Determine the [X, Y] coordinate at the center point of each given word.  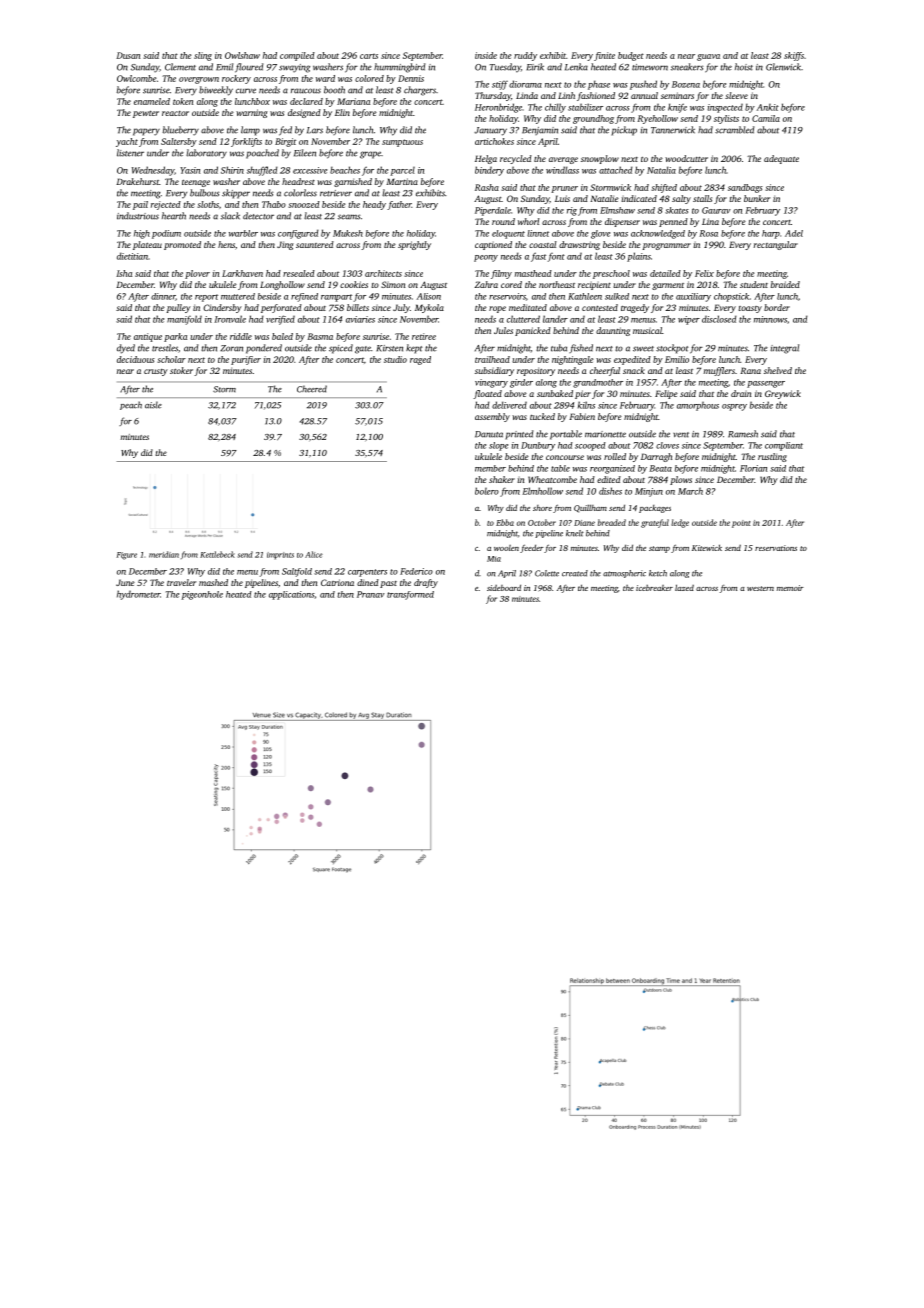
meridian [164, 554]
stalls [702, 198]
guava [708, 57]
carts [369, 56]
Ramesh [743, 434]
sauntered [315, 244]
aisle [153, 405]
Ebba [505, 522]
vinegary [491, 383]
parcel [402, 171]
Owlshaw [242, 55]
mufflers [719, 371]
